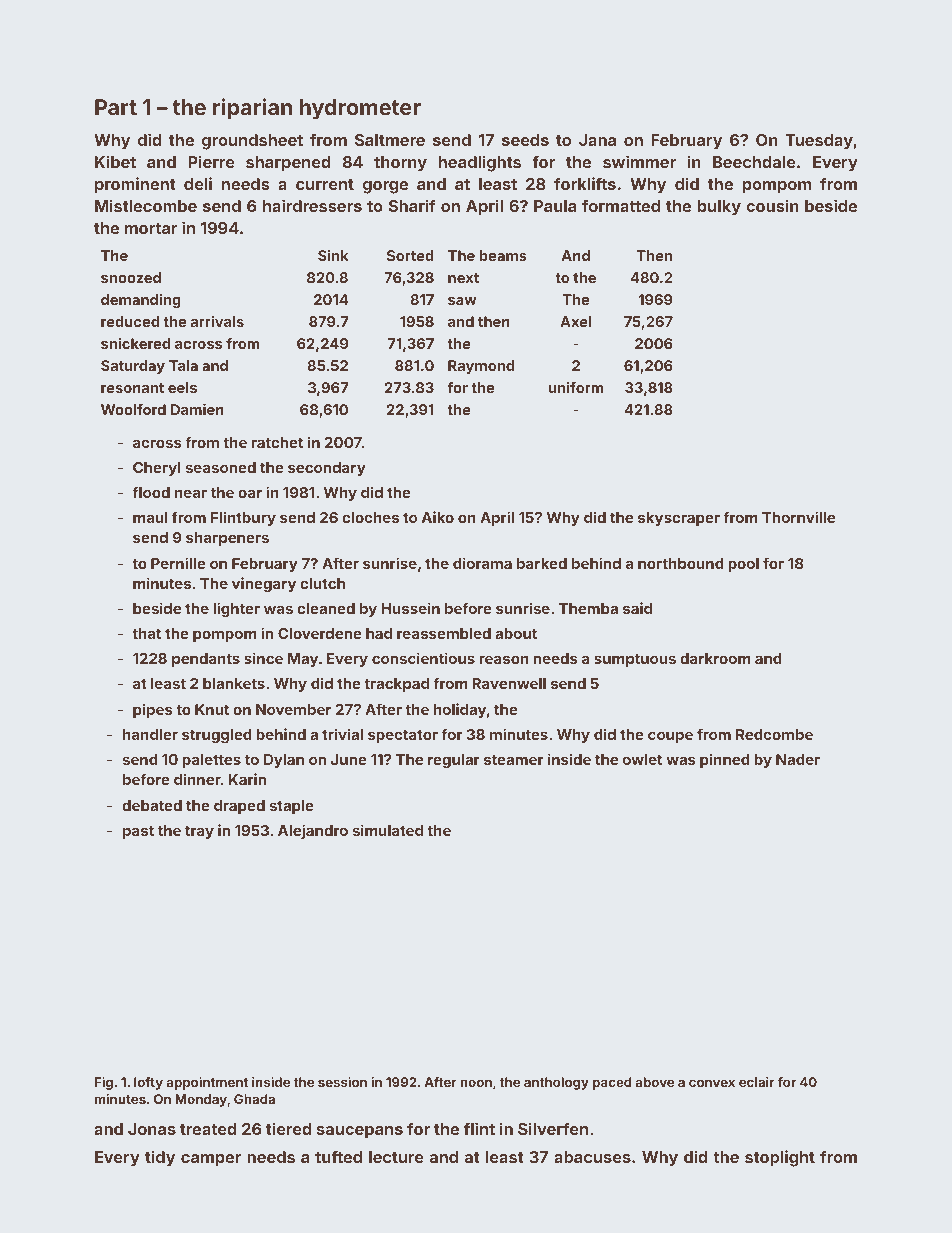 The image size is (952, 1233). Describe the element at coordinates (191, 493) in the document. I see `near` at that location.
